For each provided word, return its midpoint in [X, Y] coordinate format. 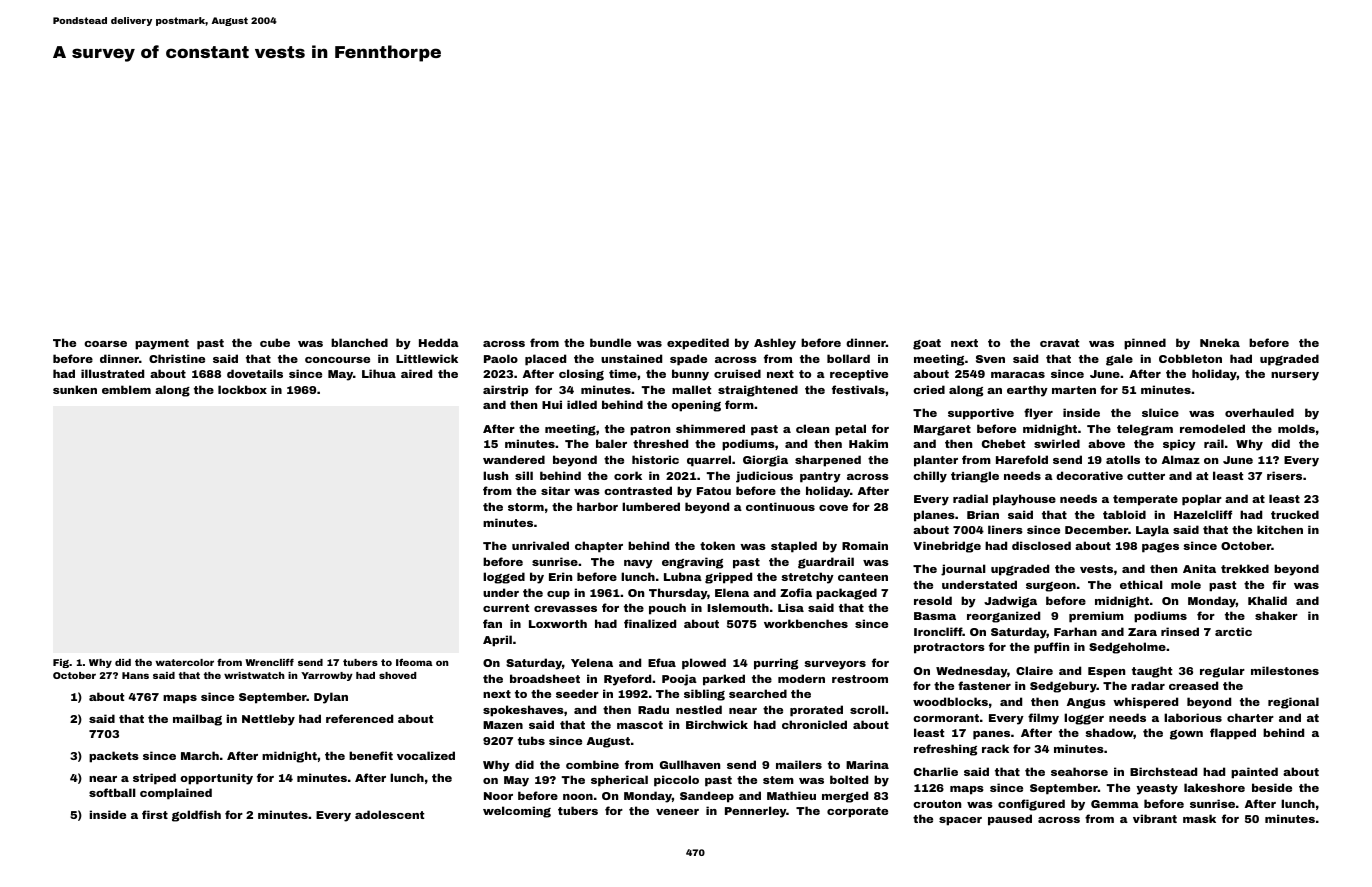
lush [495, 475]
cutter [1146, 476]
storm [526, 507]
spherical [619, 781]
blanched [359, 342]
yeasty [1157, 789]
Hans [135, 675]
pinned [1145, 344]
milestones [1285, 670]
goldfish [196, 816]
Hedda [439, 342]
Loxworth [558, 623]
